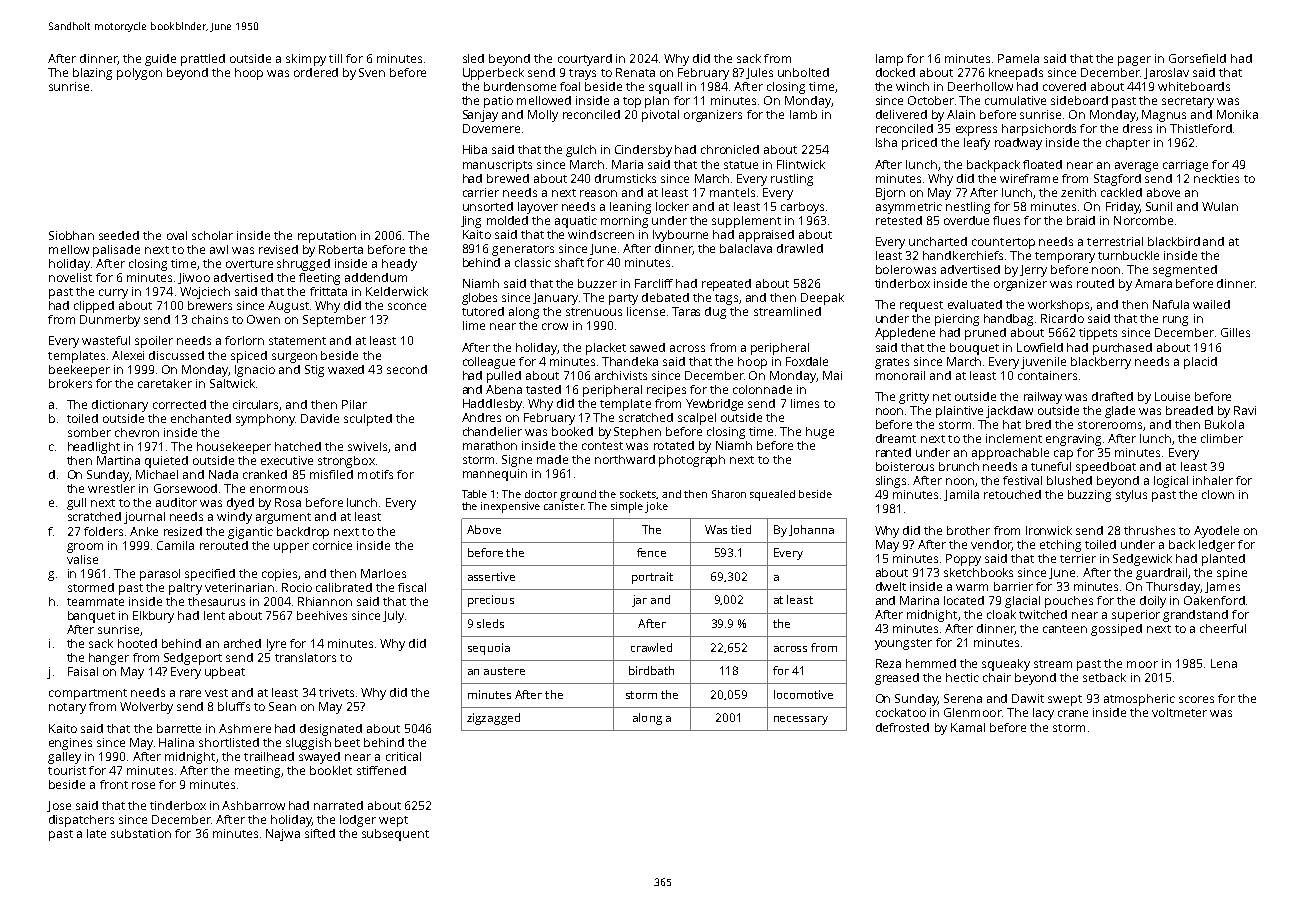 The image size is (1308, 924). Describe the element at coordinates (890, 194) in the page. I see `Bjorn` at that location.
